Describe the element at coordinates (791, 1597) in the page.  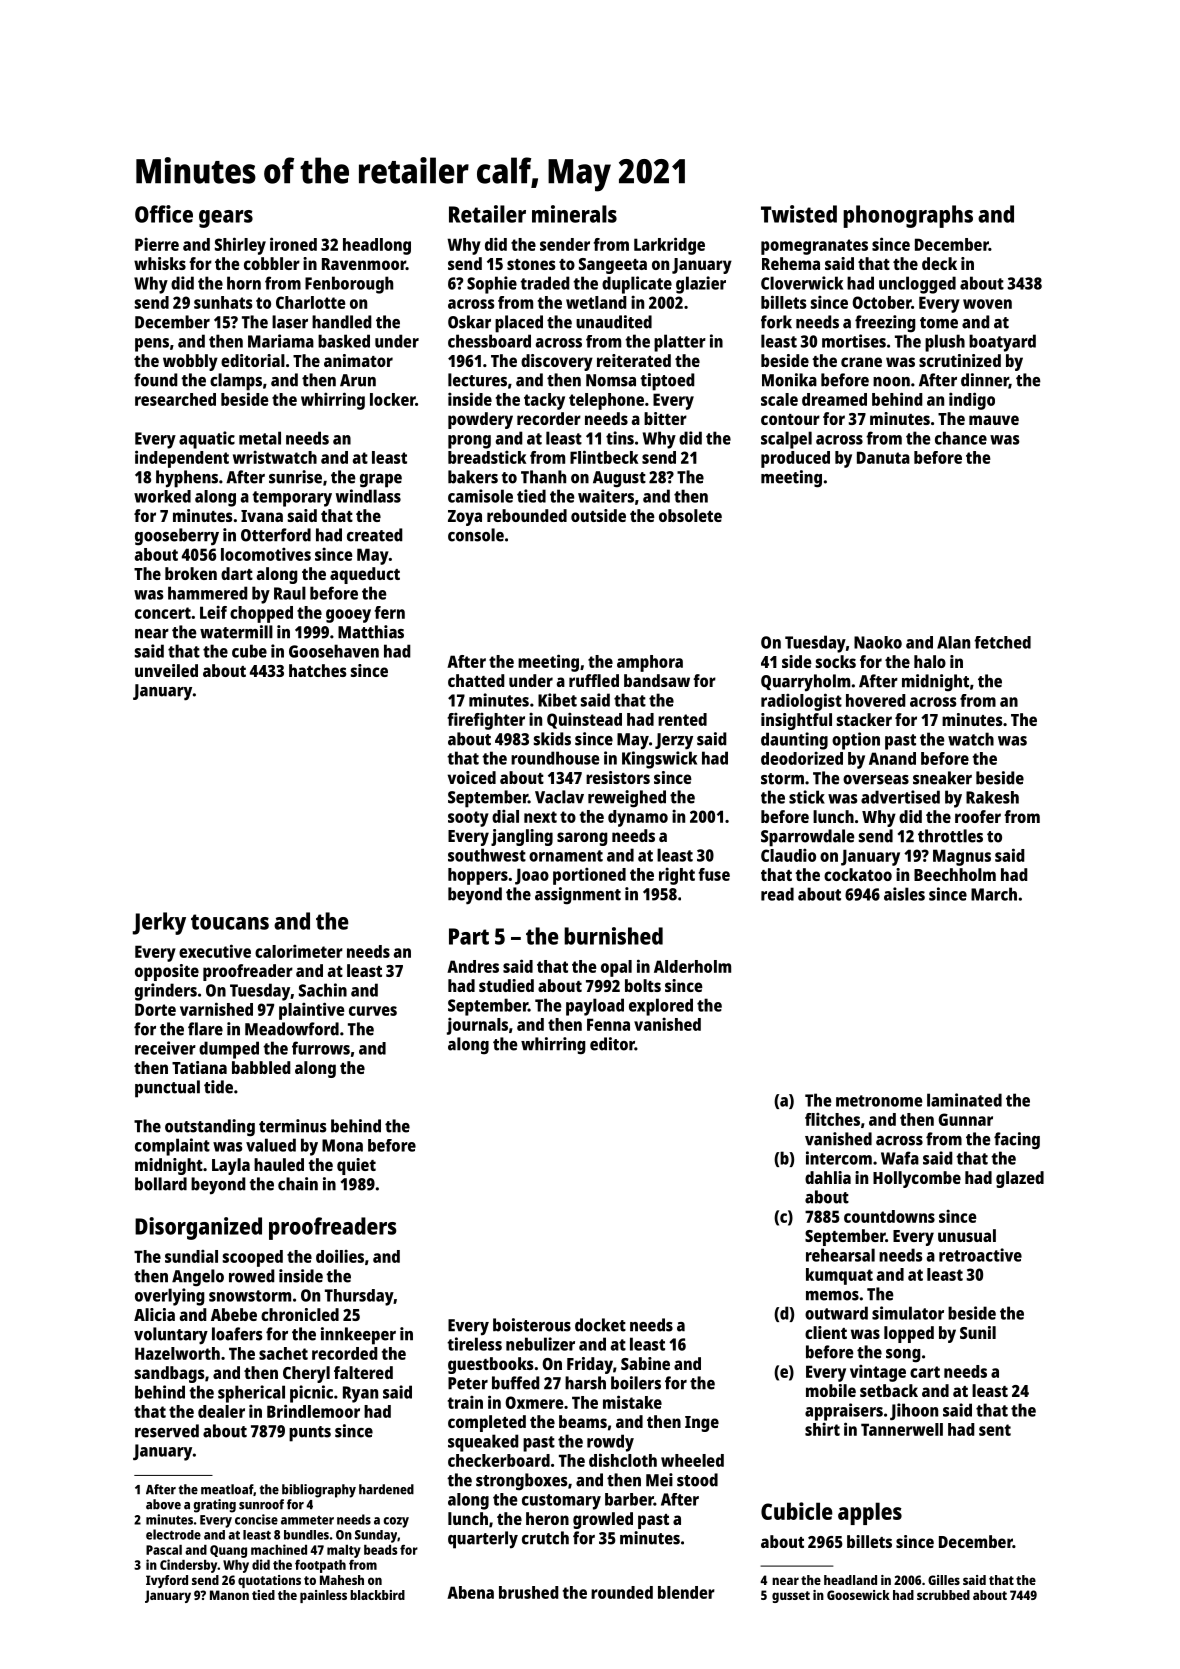
I see `gusset` at that location.
